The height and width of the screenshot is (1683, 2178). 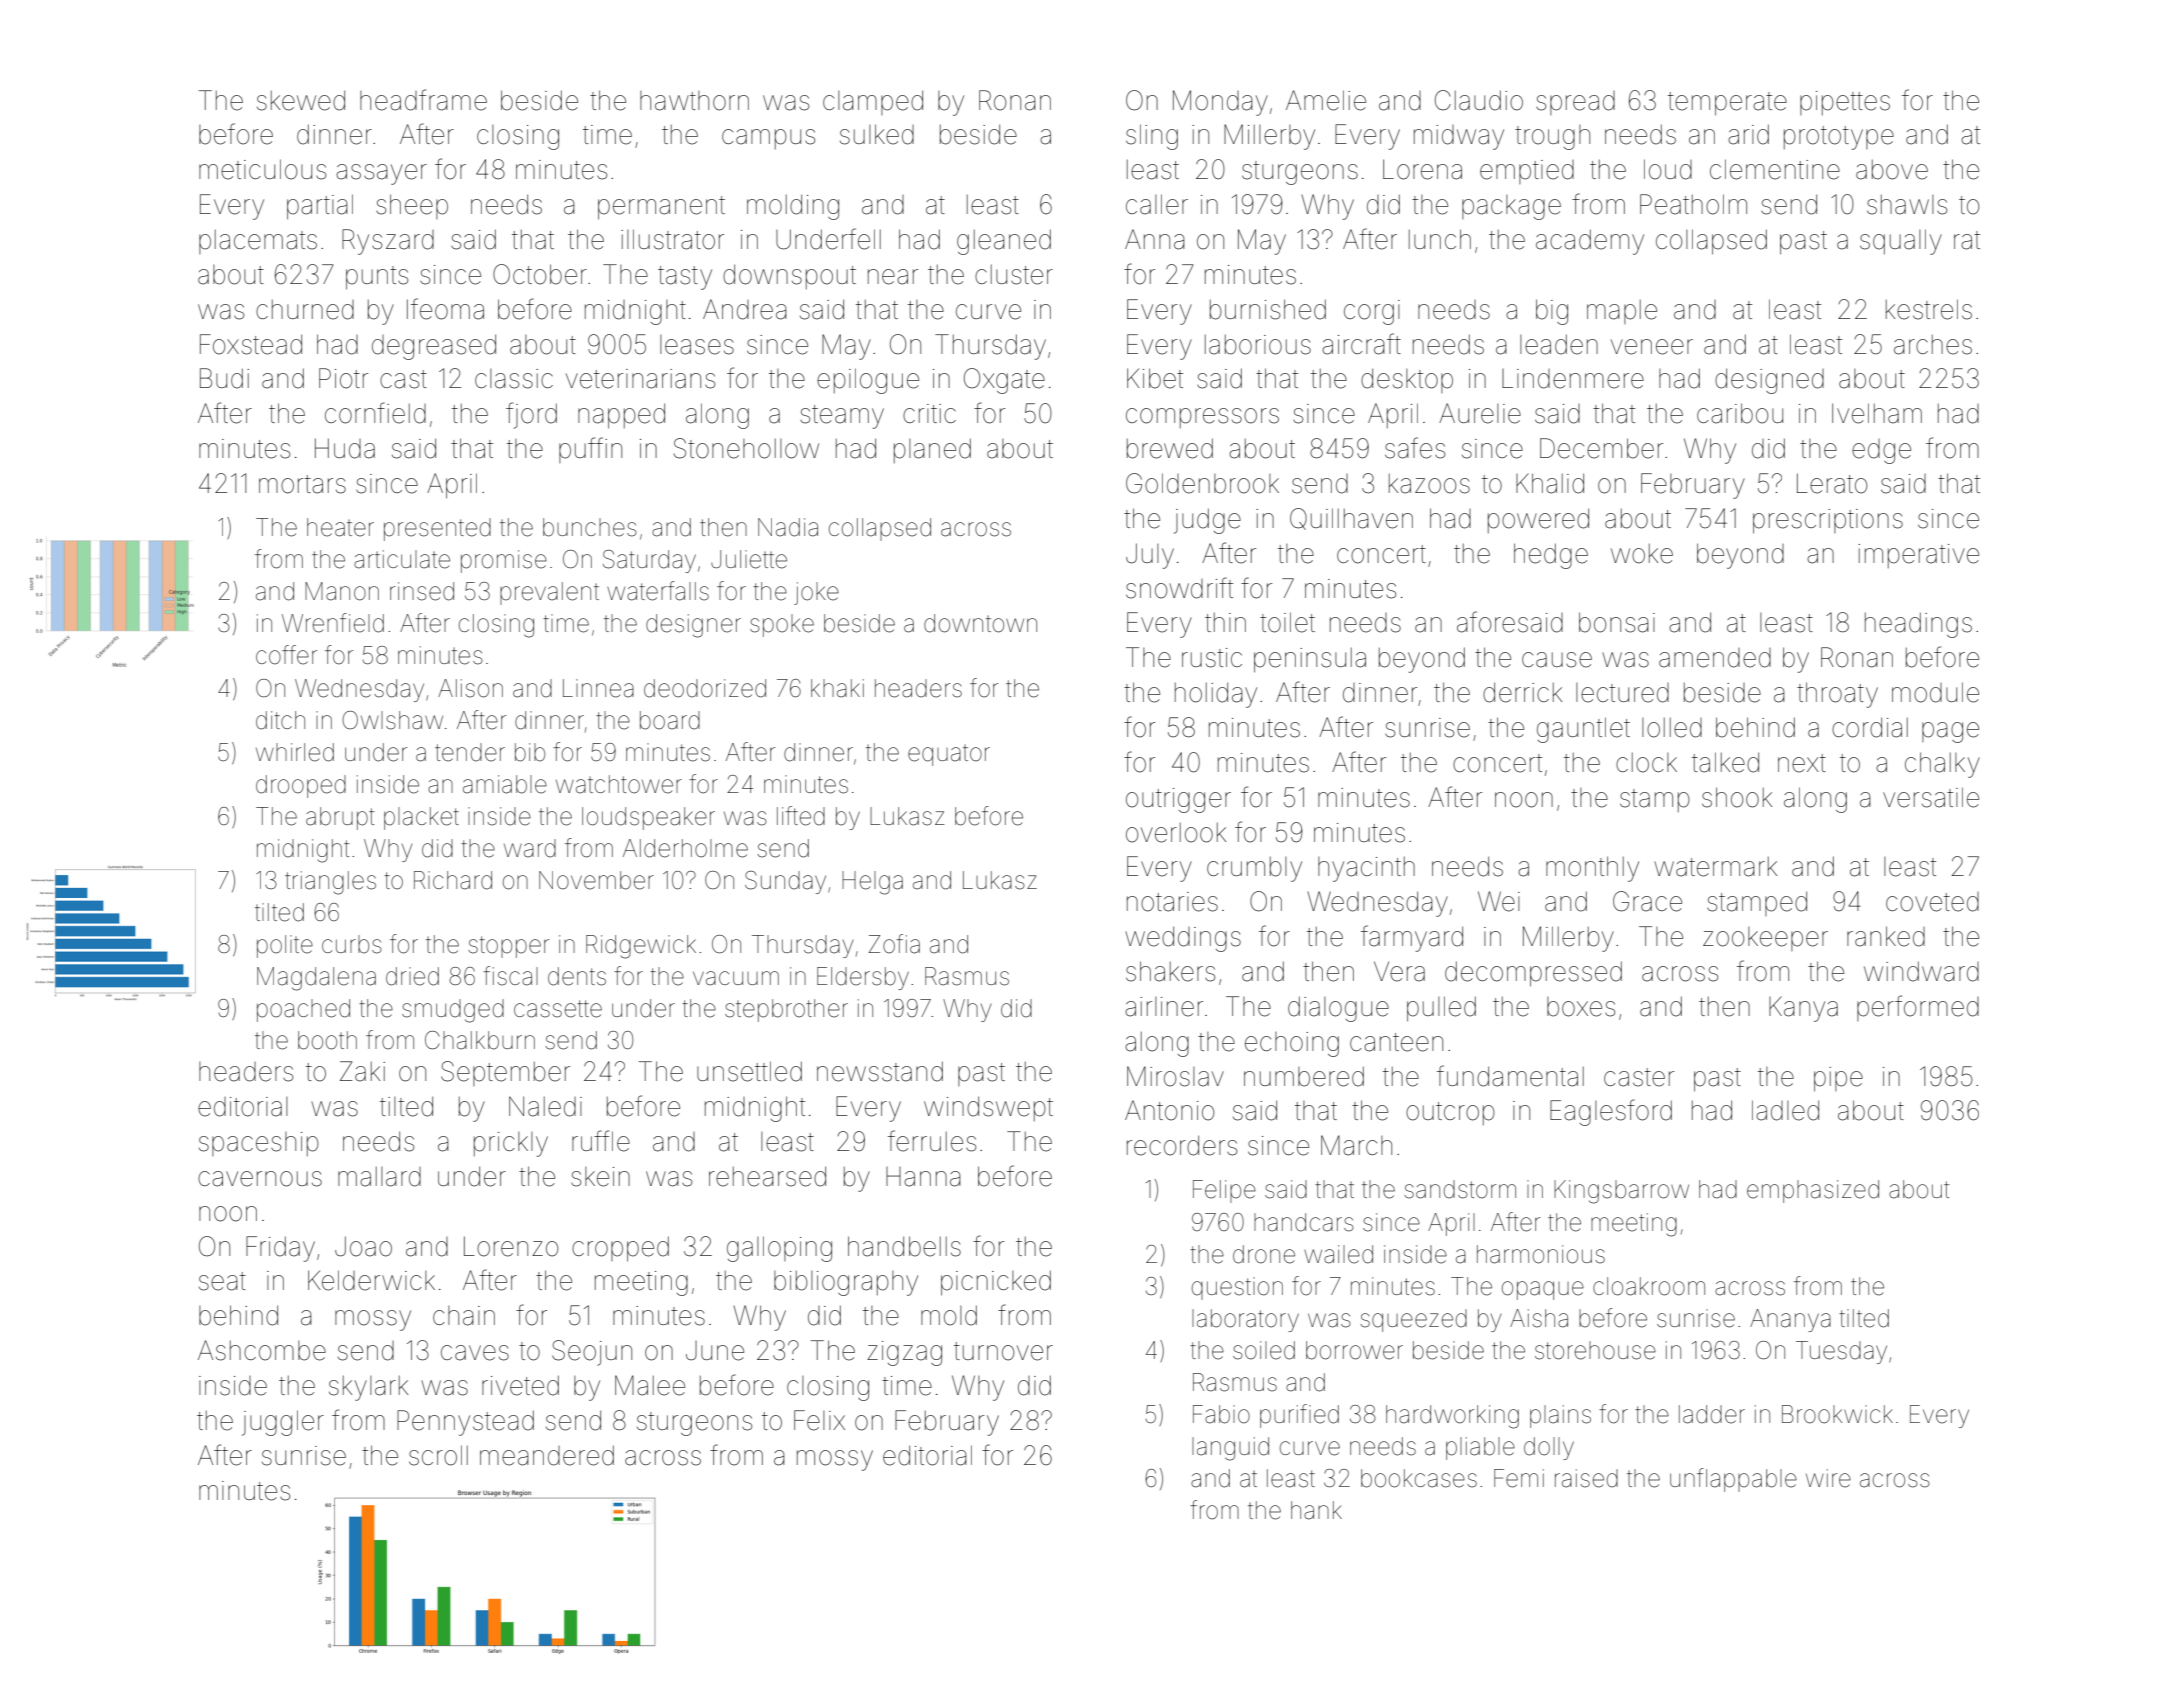 What do you see at coordinates (1886, 936) in the screenshot?
I see `ranked` at bounding box center [1886, 936].
